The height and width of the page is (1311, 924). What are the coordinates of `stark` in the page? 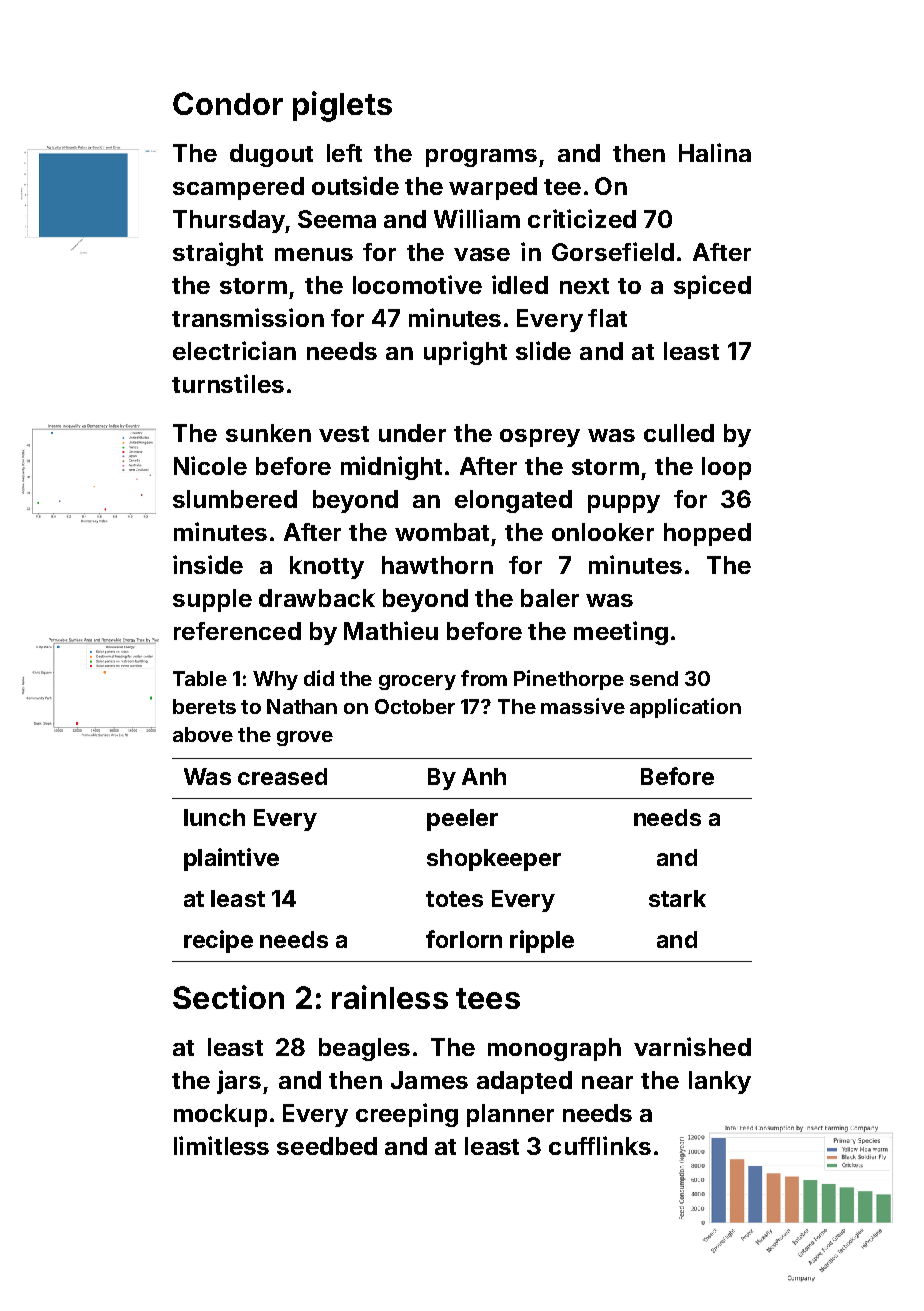 It's located at (677, 898).
